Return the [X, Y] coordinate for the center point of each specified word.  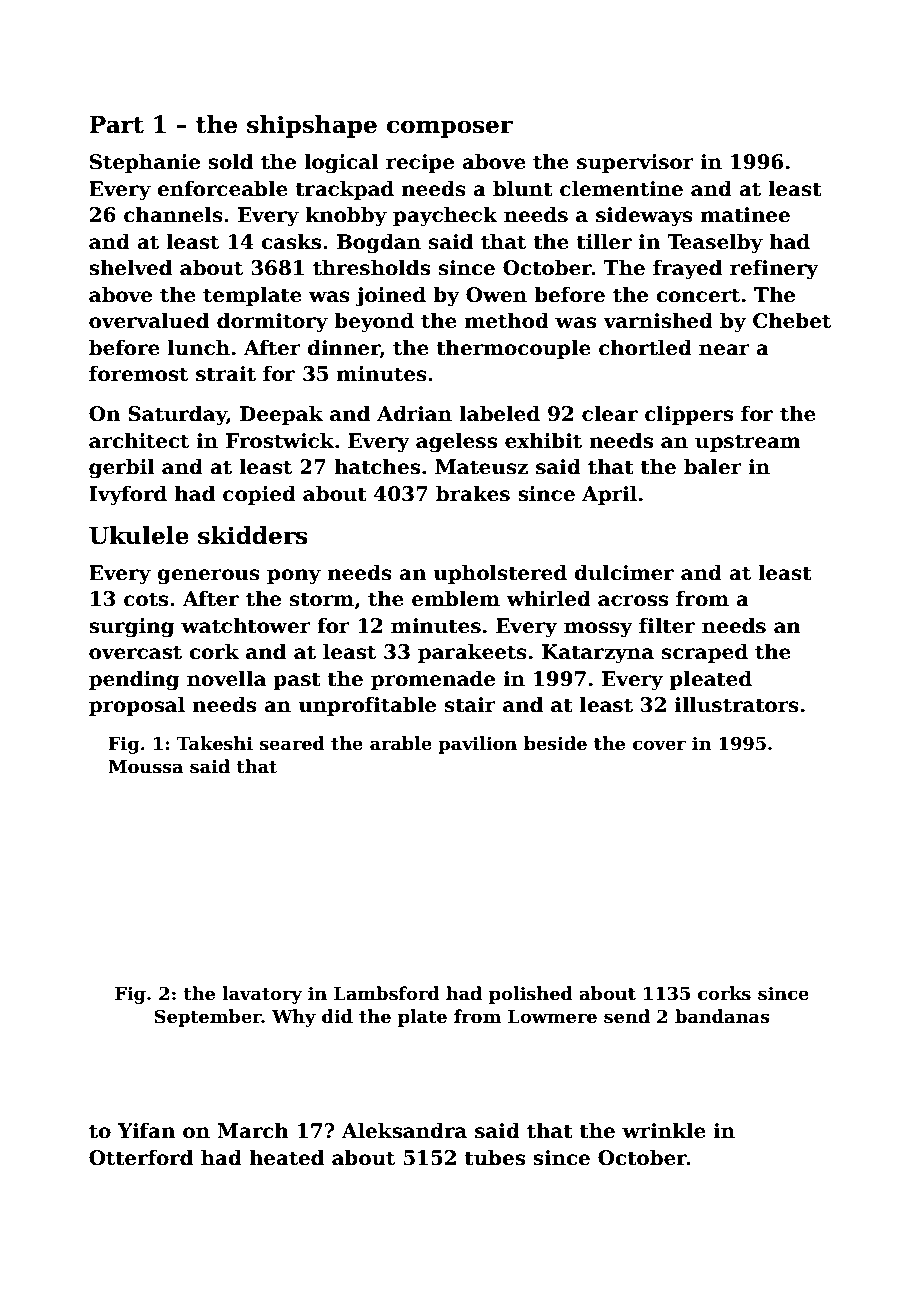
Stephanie [145, 163]
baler [713, 466]
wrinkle [664, 1130]
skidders [252, 535]
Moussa [145, 767]
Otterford [141, 1157]
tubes [494, 1157]
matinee [745, 215]
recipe [420, 163]
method [507, 320]
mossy [598, 630]
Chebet [792, 320]
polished [531, 995]
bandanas [722, 1016]
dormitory [272, 322]
